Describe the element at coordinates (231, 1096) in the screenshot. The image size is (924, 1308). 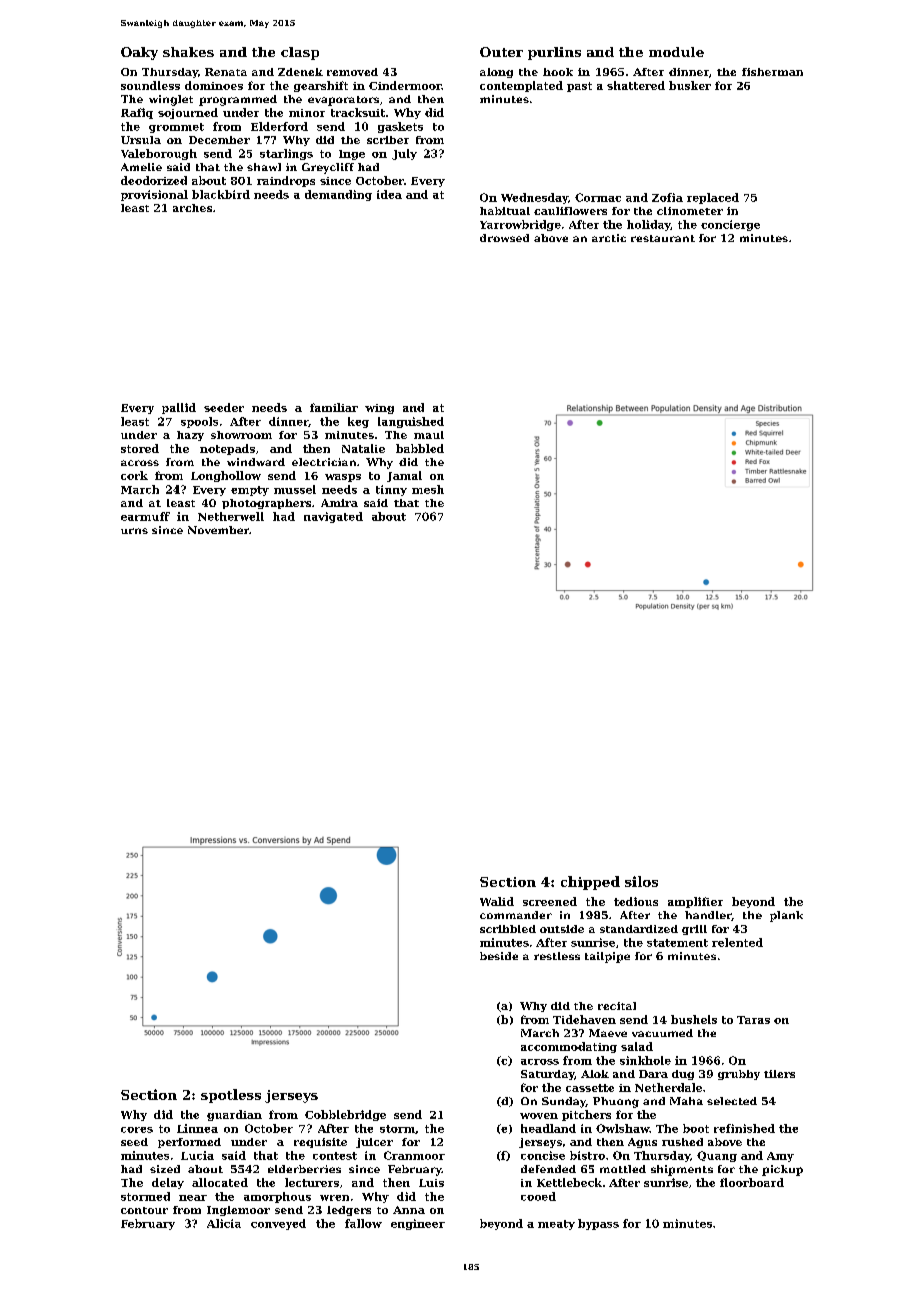
I see `spotless` at that location.
